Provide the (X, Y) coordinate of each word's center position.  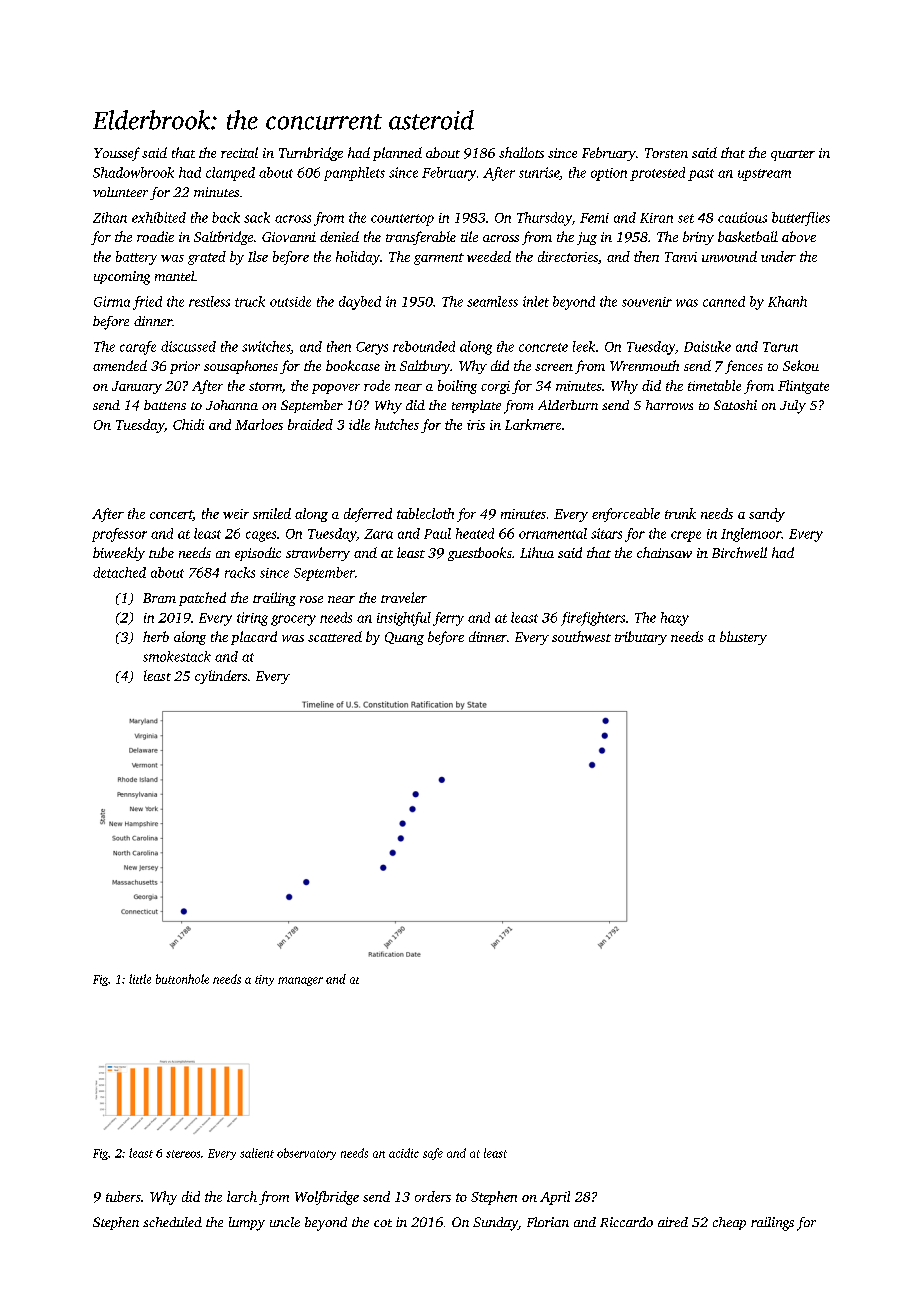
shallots (521, 152)
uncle (285, 1222)
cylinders (221, 677)
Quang (404, 638)
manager (300, 981)
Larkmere (533, 424)
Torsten (666, 153)
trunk (680, 513)
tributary (641, 638)
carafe (138, 348)
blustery (743, 638)
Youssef (117, 154)
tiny (264, 980)
